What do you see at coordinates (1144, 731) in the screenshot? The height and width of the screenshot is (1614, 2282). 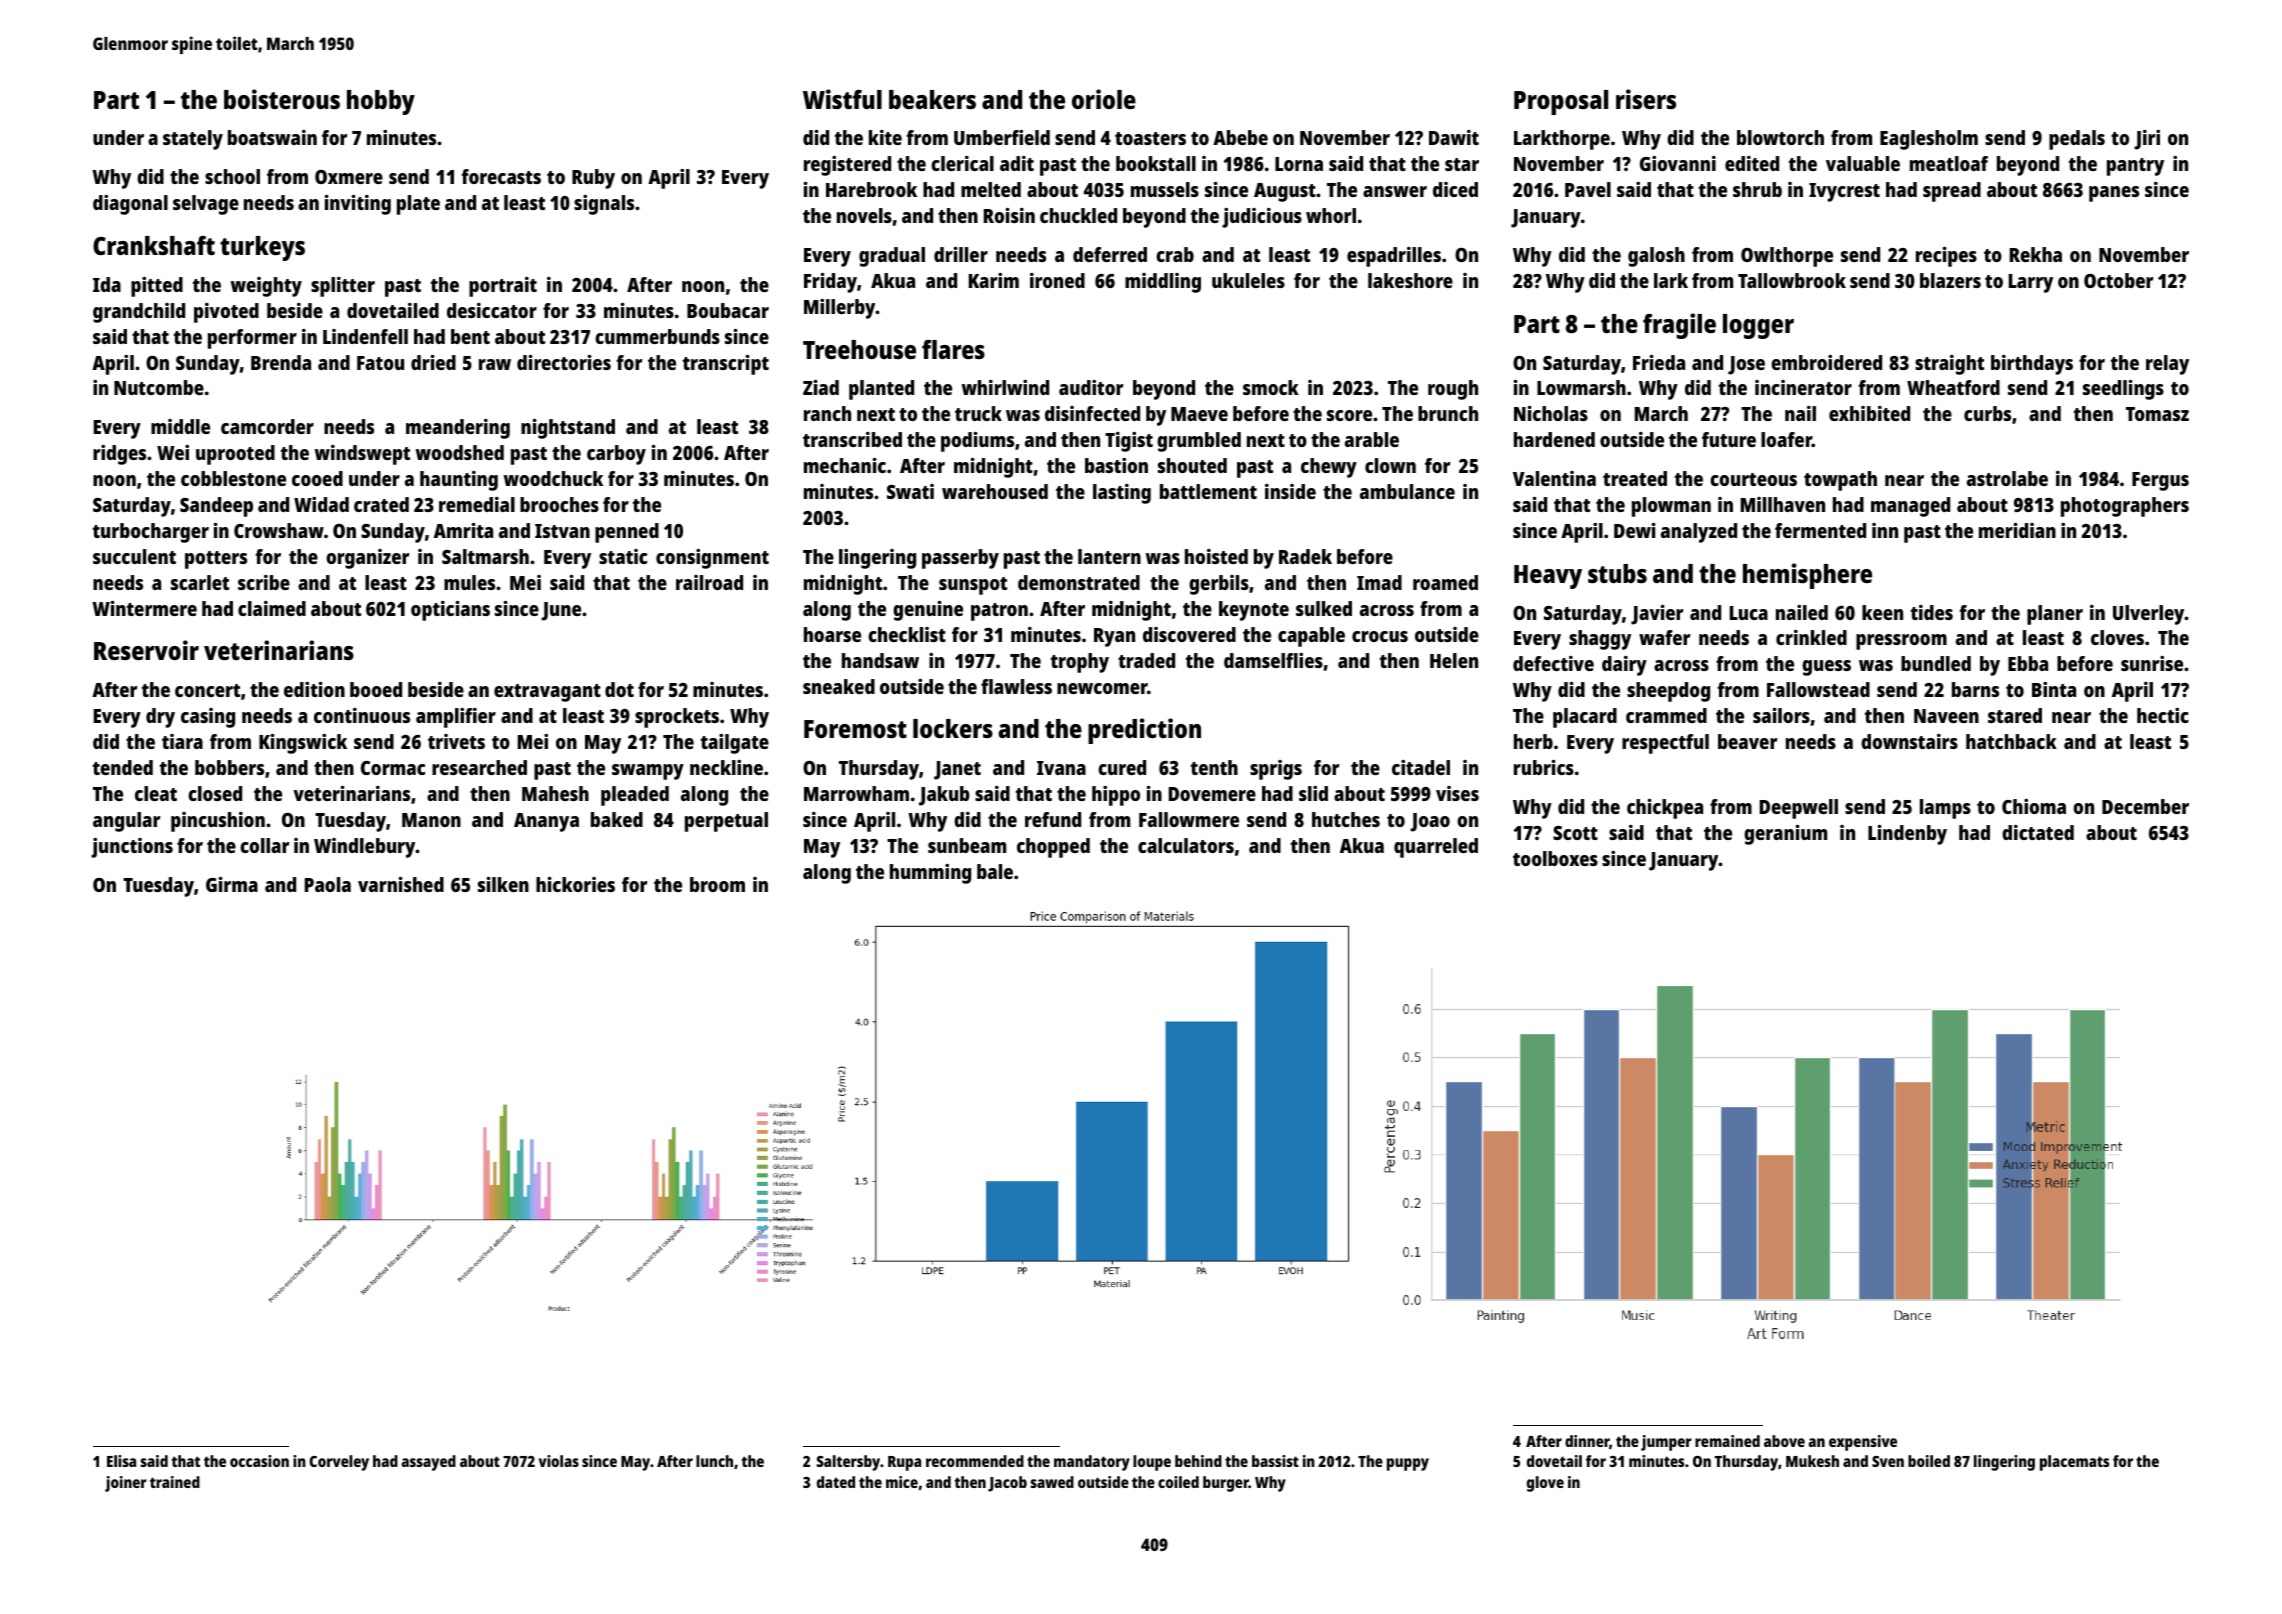 I see `prediction` at bounding box center [1144, 731].
